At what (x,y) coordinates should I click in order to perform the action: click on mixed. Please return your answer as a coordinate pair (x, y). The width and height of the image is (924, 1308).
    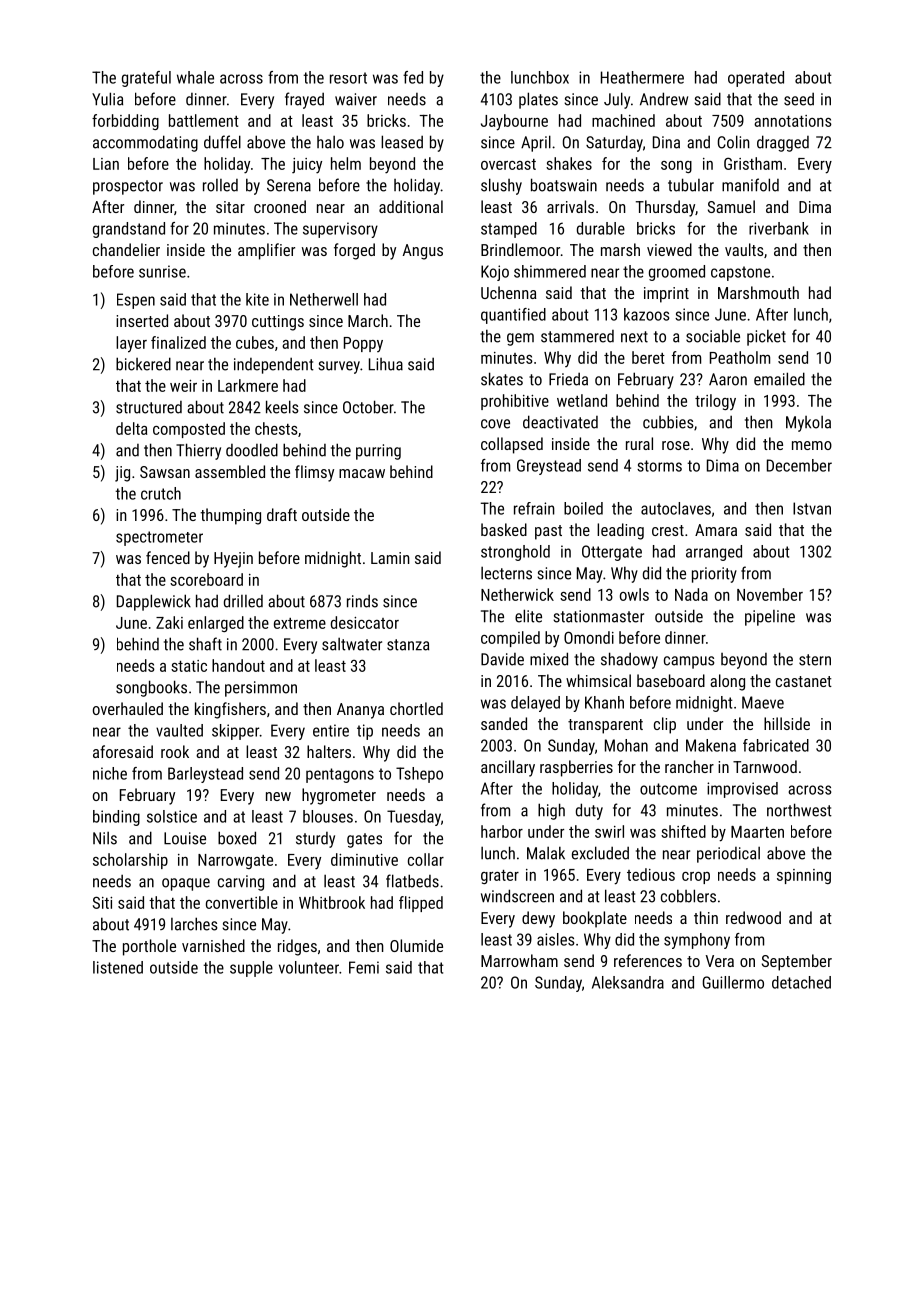
    Looking at the image, I should click on (549, 659).
